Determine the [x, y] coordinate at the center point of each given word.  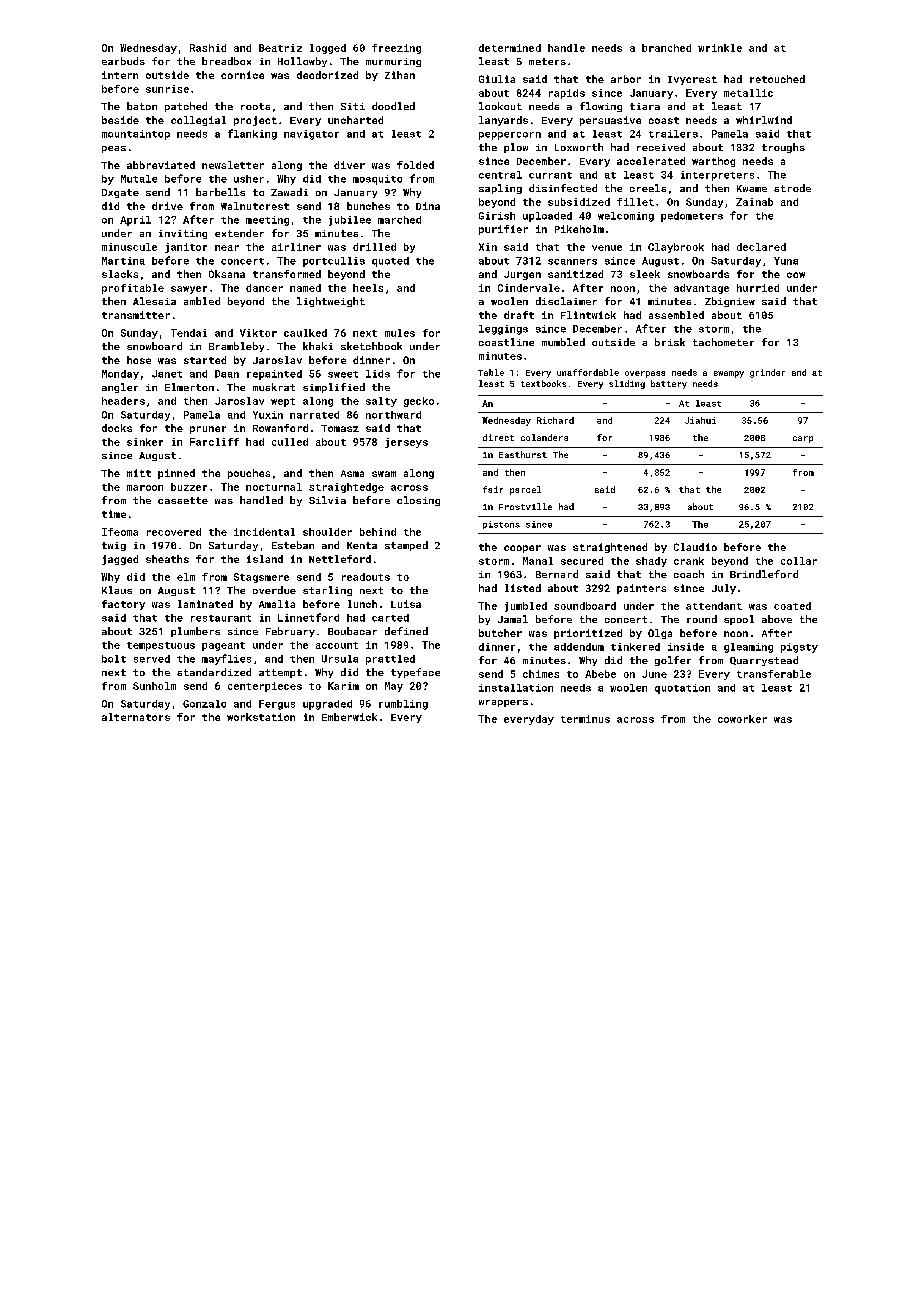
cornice [242, 75]
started [205, 360]
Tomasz [340, 428]
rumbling [403, 705]
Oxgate [120, 193]
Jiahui [700, 420]
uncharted [355, 120]
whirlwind [764, 120]
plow [516, 148]
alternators [136, 717]
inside [686, 647]
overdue [274, 590]
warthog [713, 162]
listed [523, 588]
